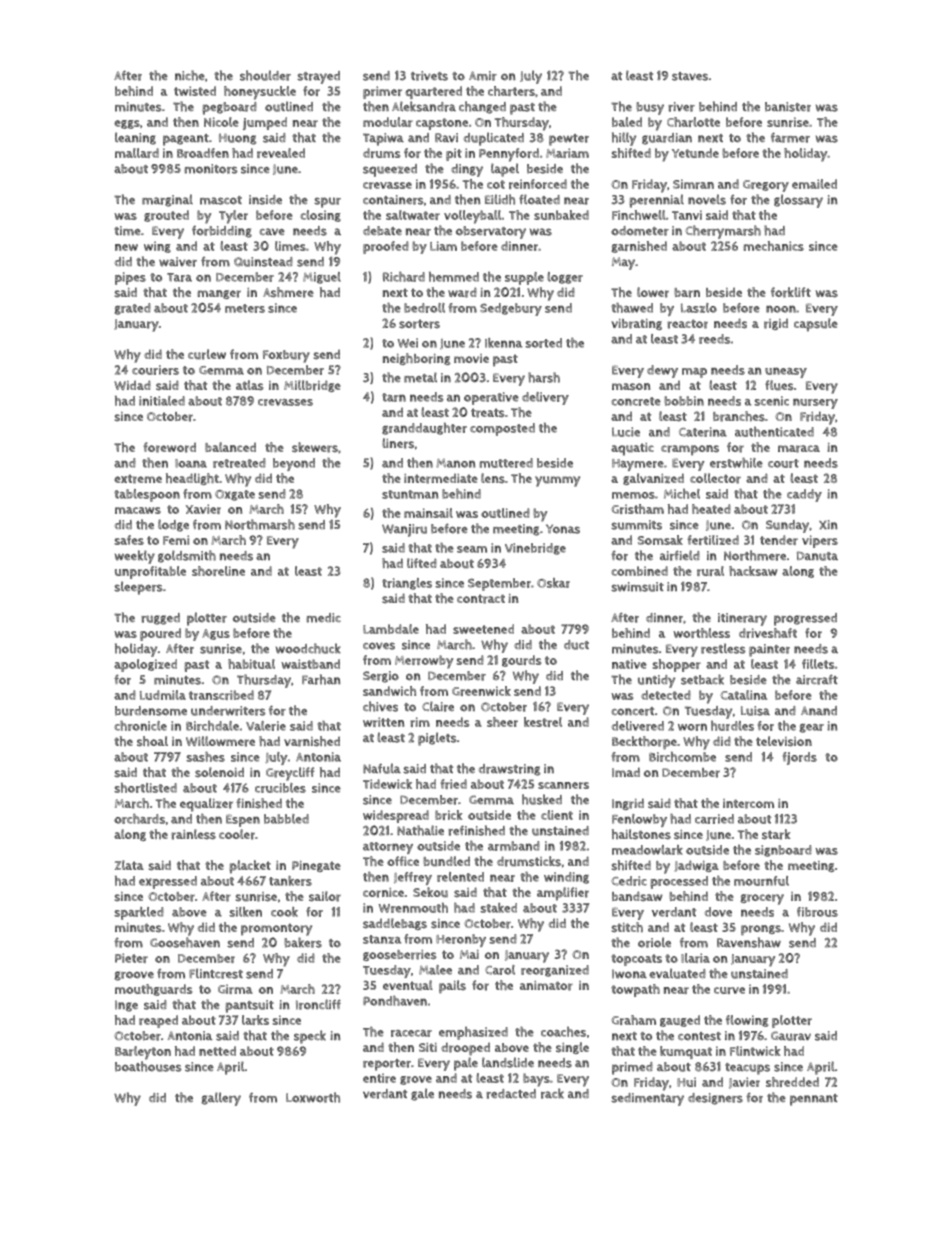 This screenshot has height=1233, width=952. I want to click on banister, so click(788, 107).
